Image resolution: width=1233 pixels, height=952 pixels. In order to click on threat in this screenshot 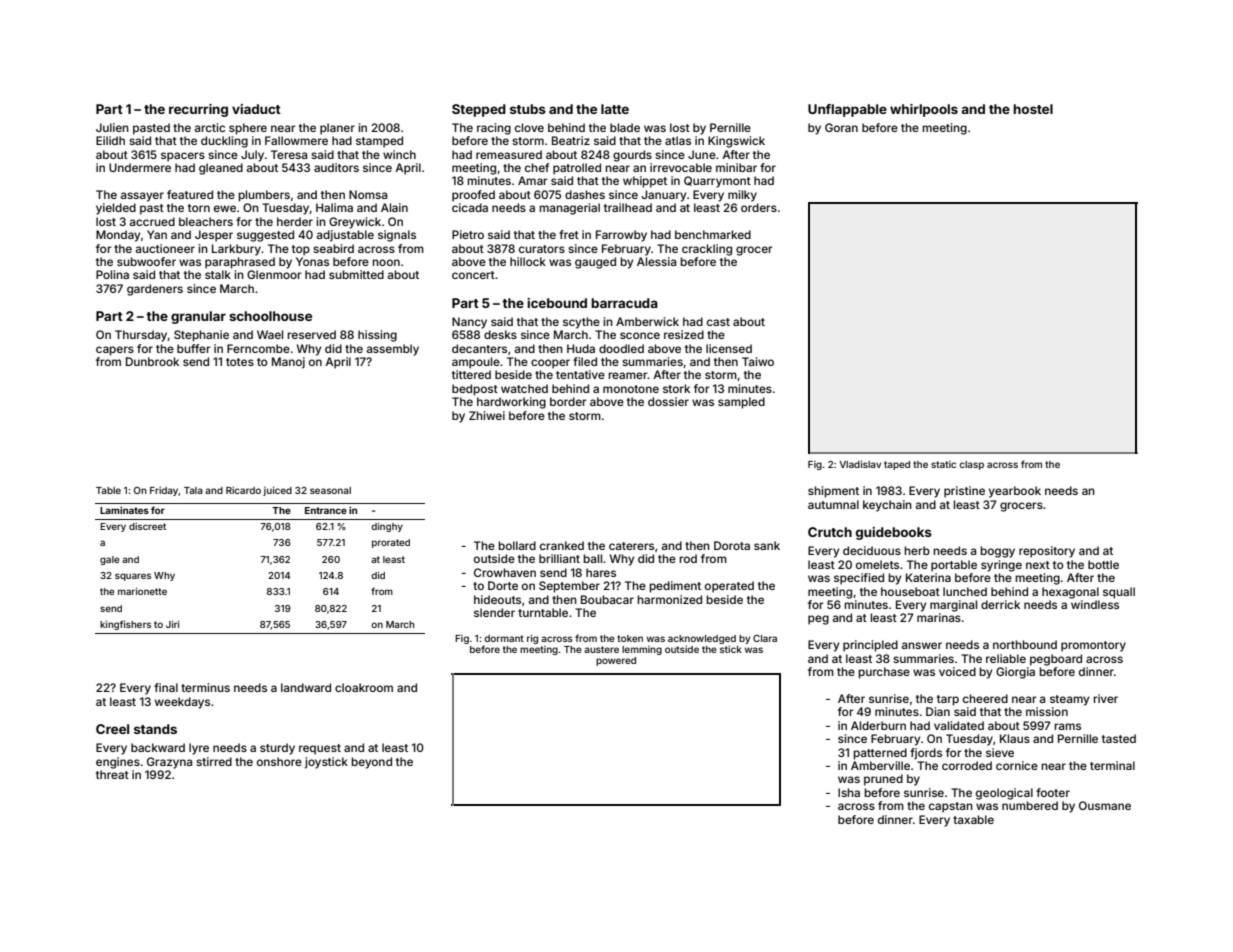, I will do `click(112, 774)`.
